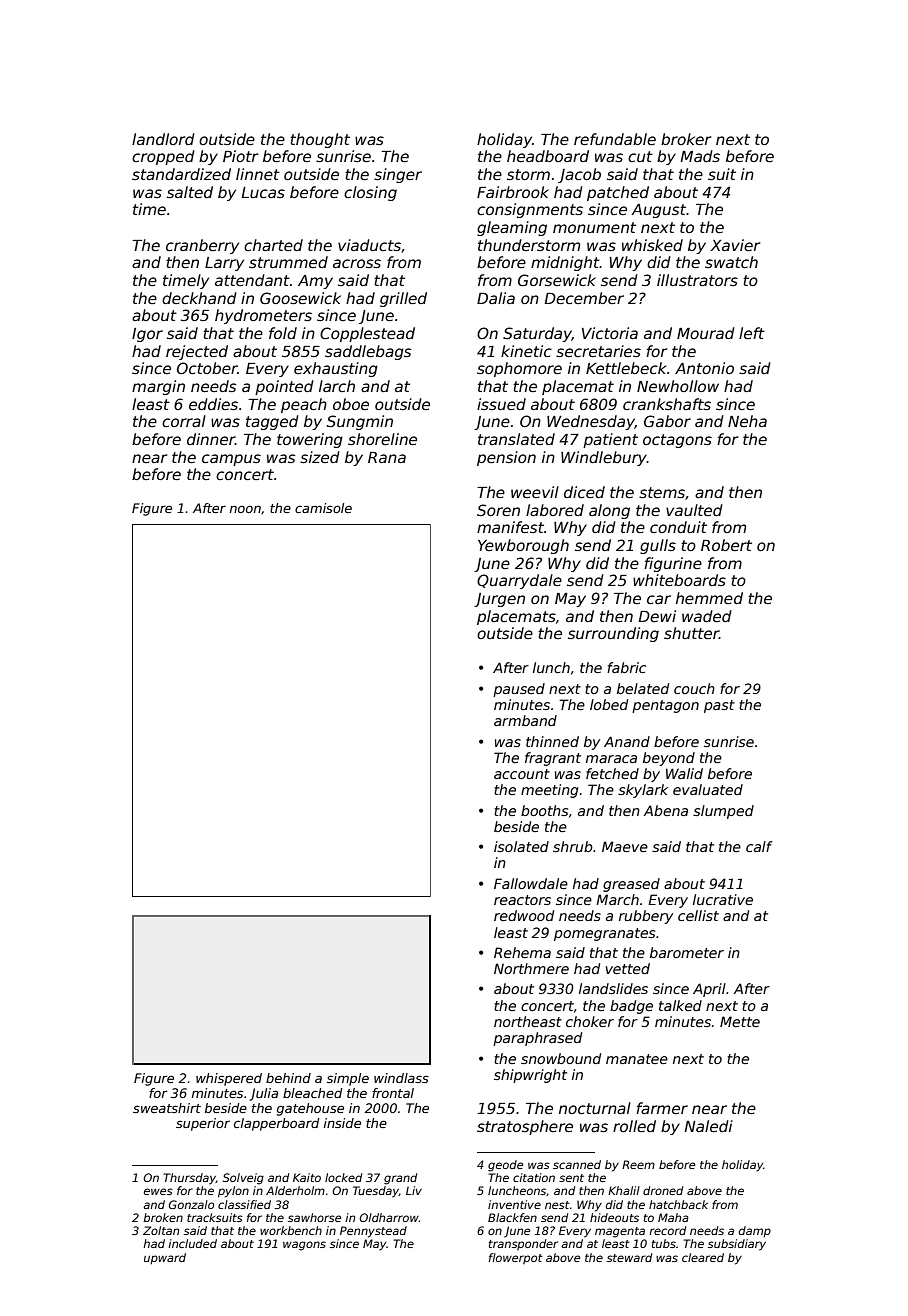 The height and width of the screenshot is (1316, 908). I want to click on Rehema, so click(522, 952).
